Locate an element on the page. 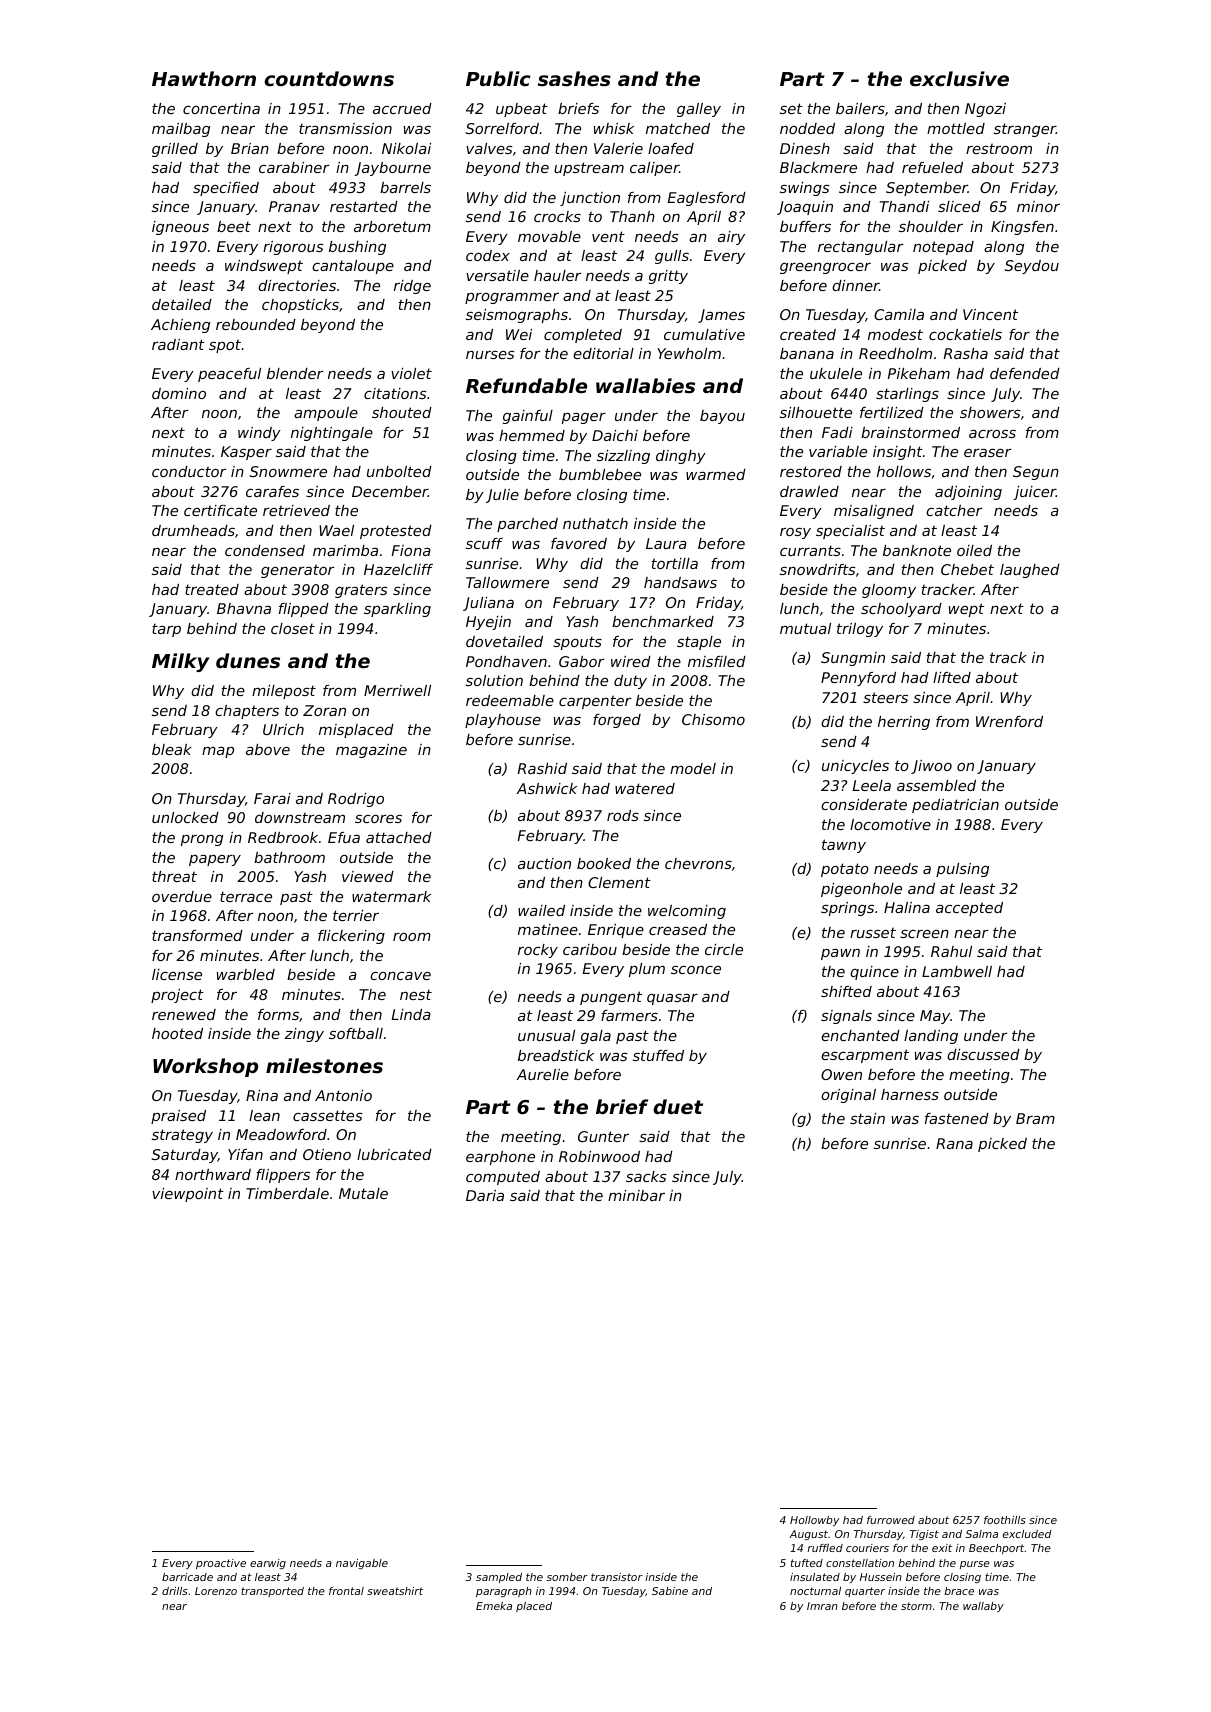 The width and height of the page is (1211, 1712). hollows is located at coordinates (904, 471).
